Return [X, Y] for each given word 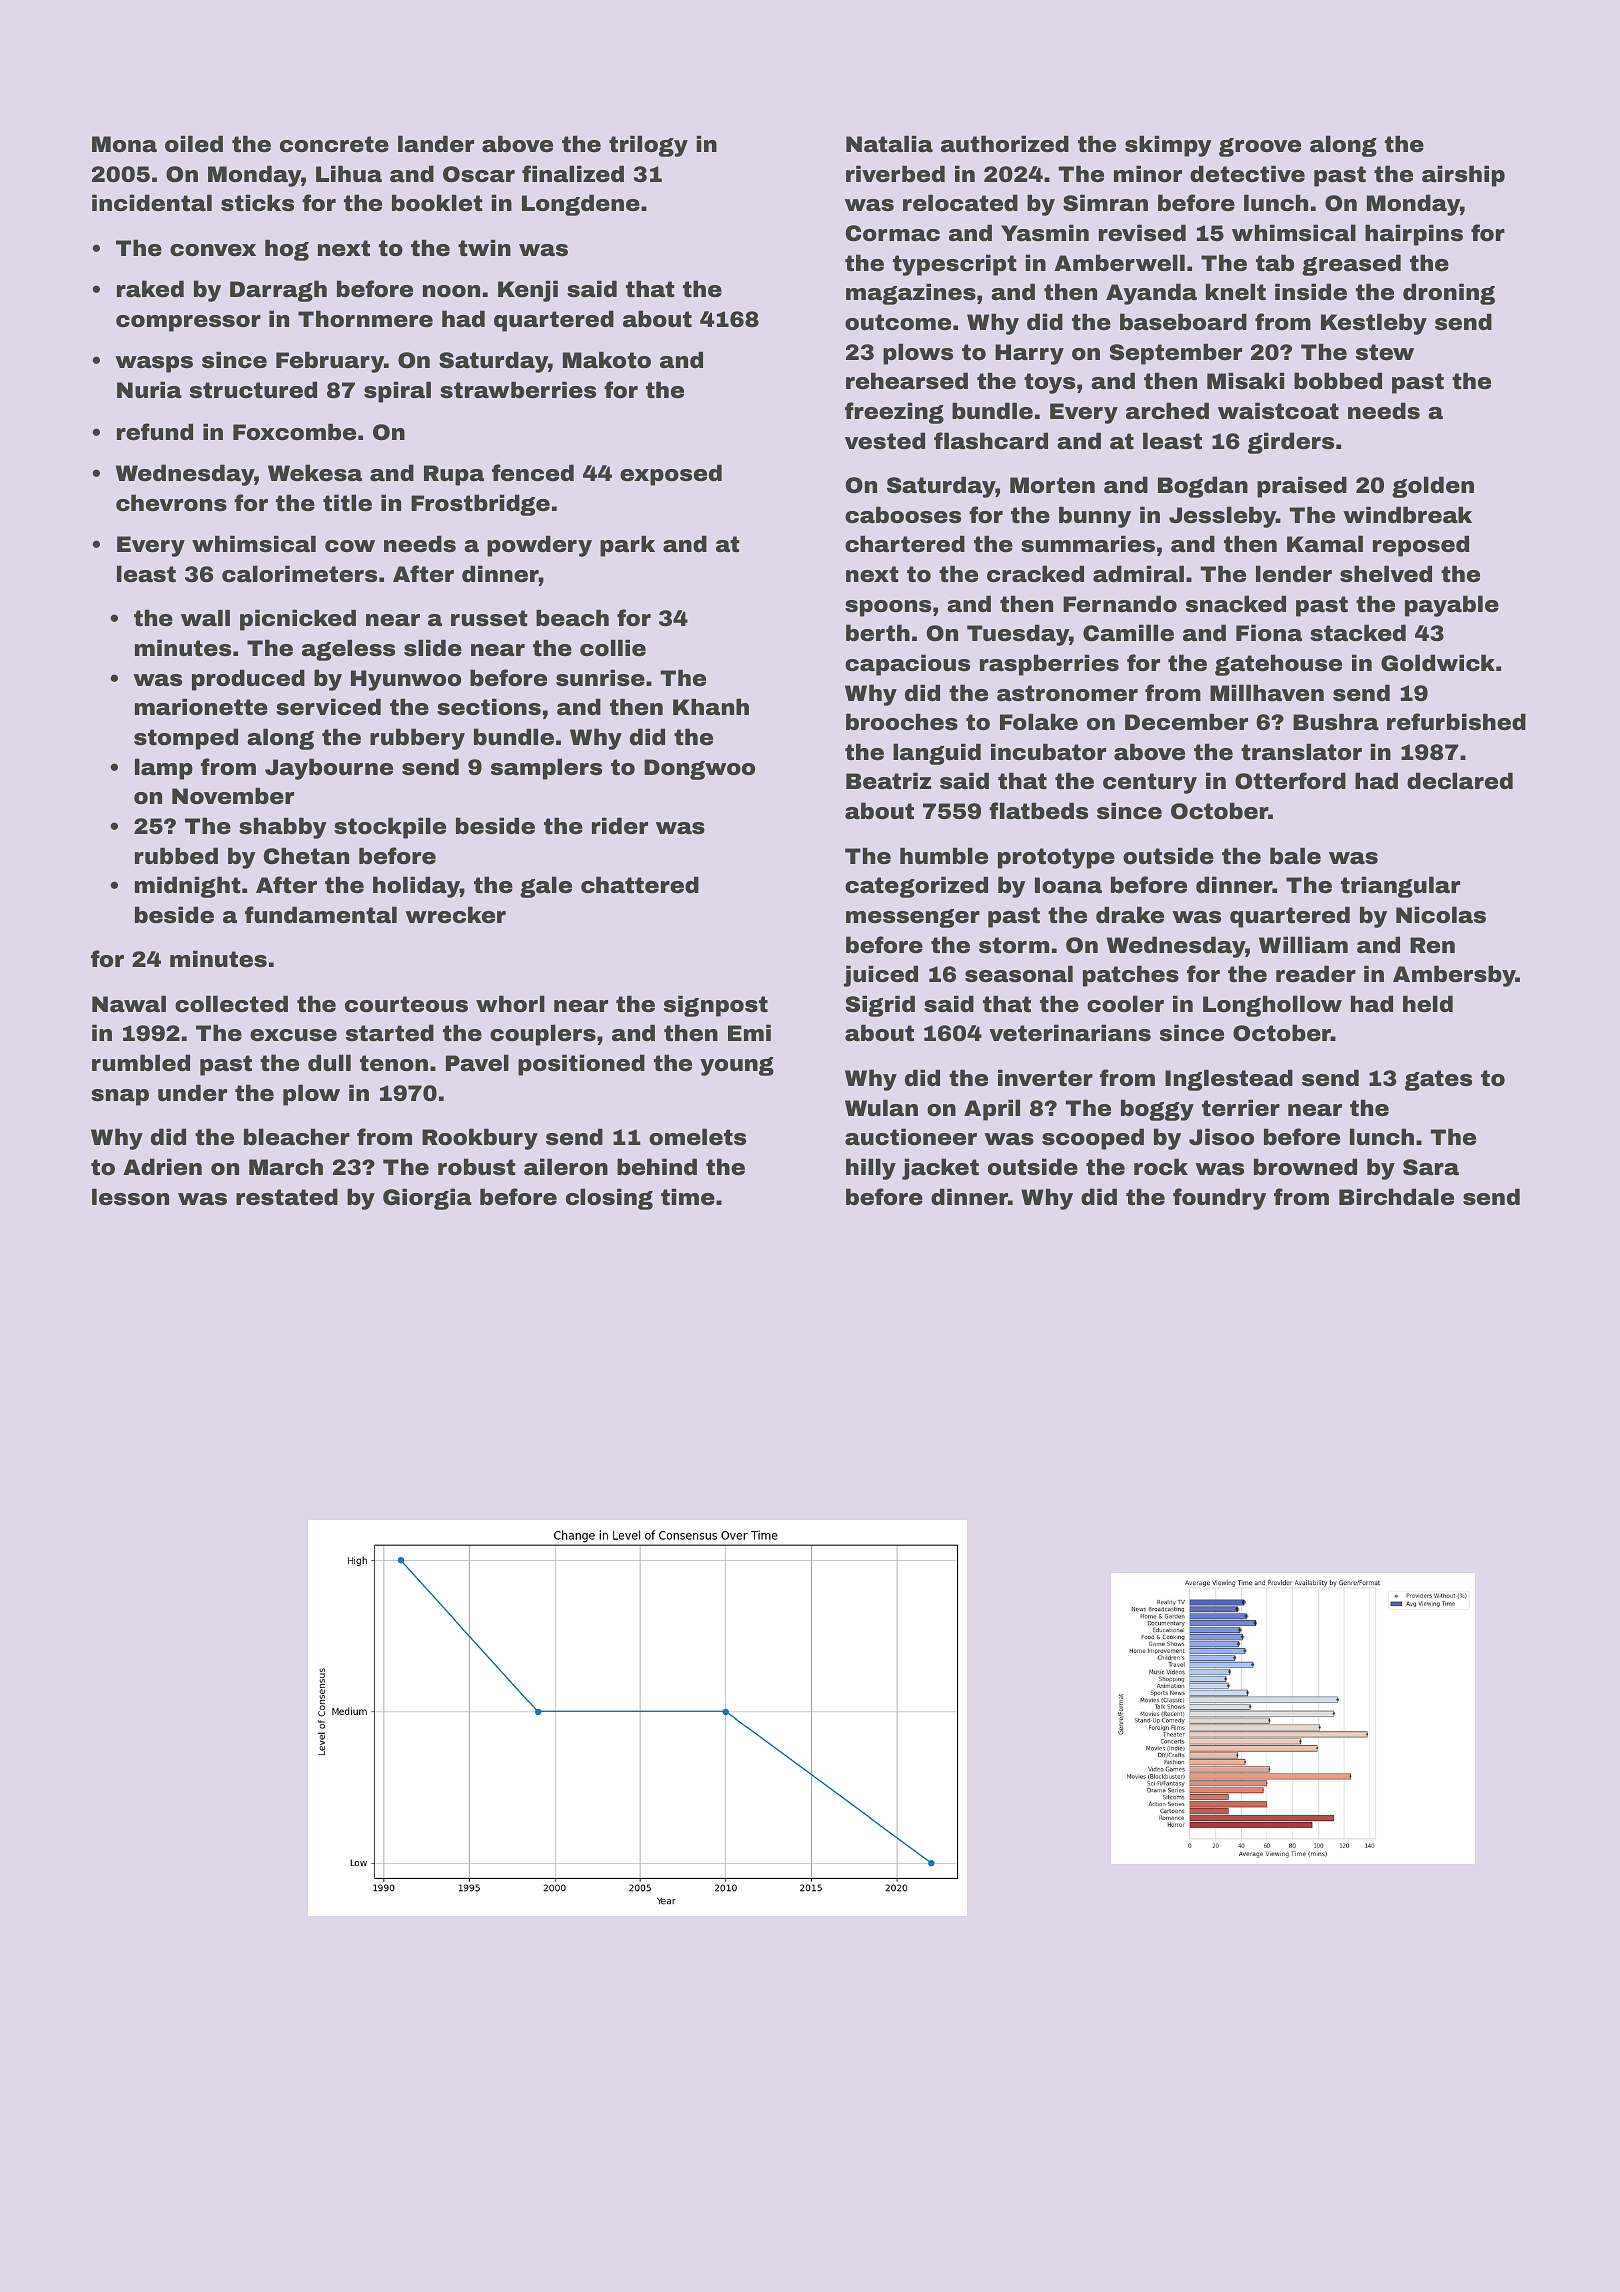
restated [287, 1197]
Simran [1105, 203]
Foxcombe [294, 432]
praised [1302, 487]
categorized [916, 887]
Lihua [349, 174]
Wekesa [315, 473]
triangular [1400, 887]
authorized [1005, 144]
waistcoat [1278, 411]
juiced [881, 976]
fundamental [321, 915]
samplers [546, 769]
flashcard [991, 441]
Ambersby [1454, 976]
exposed [671, 475]
